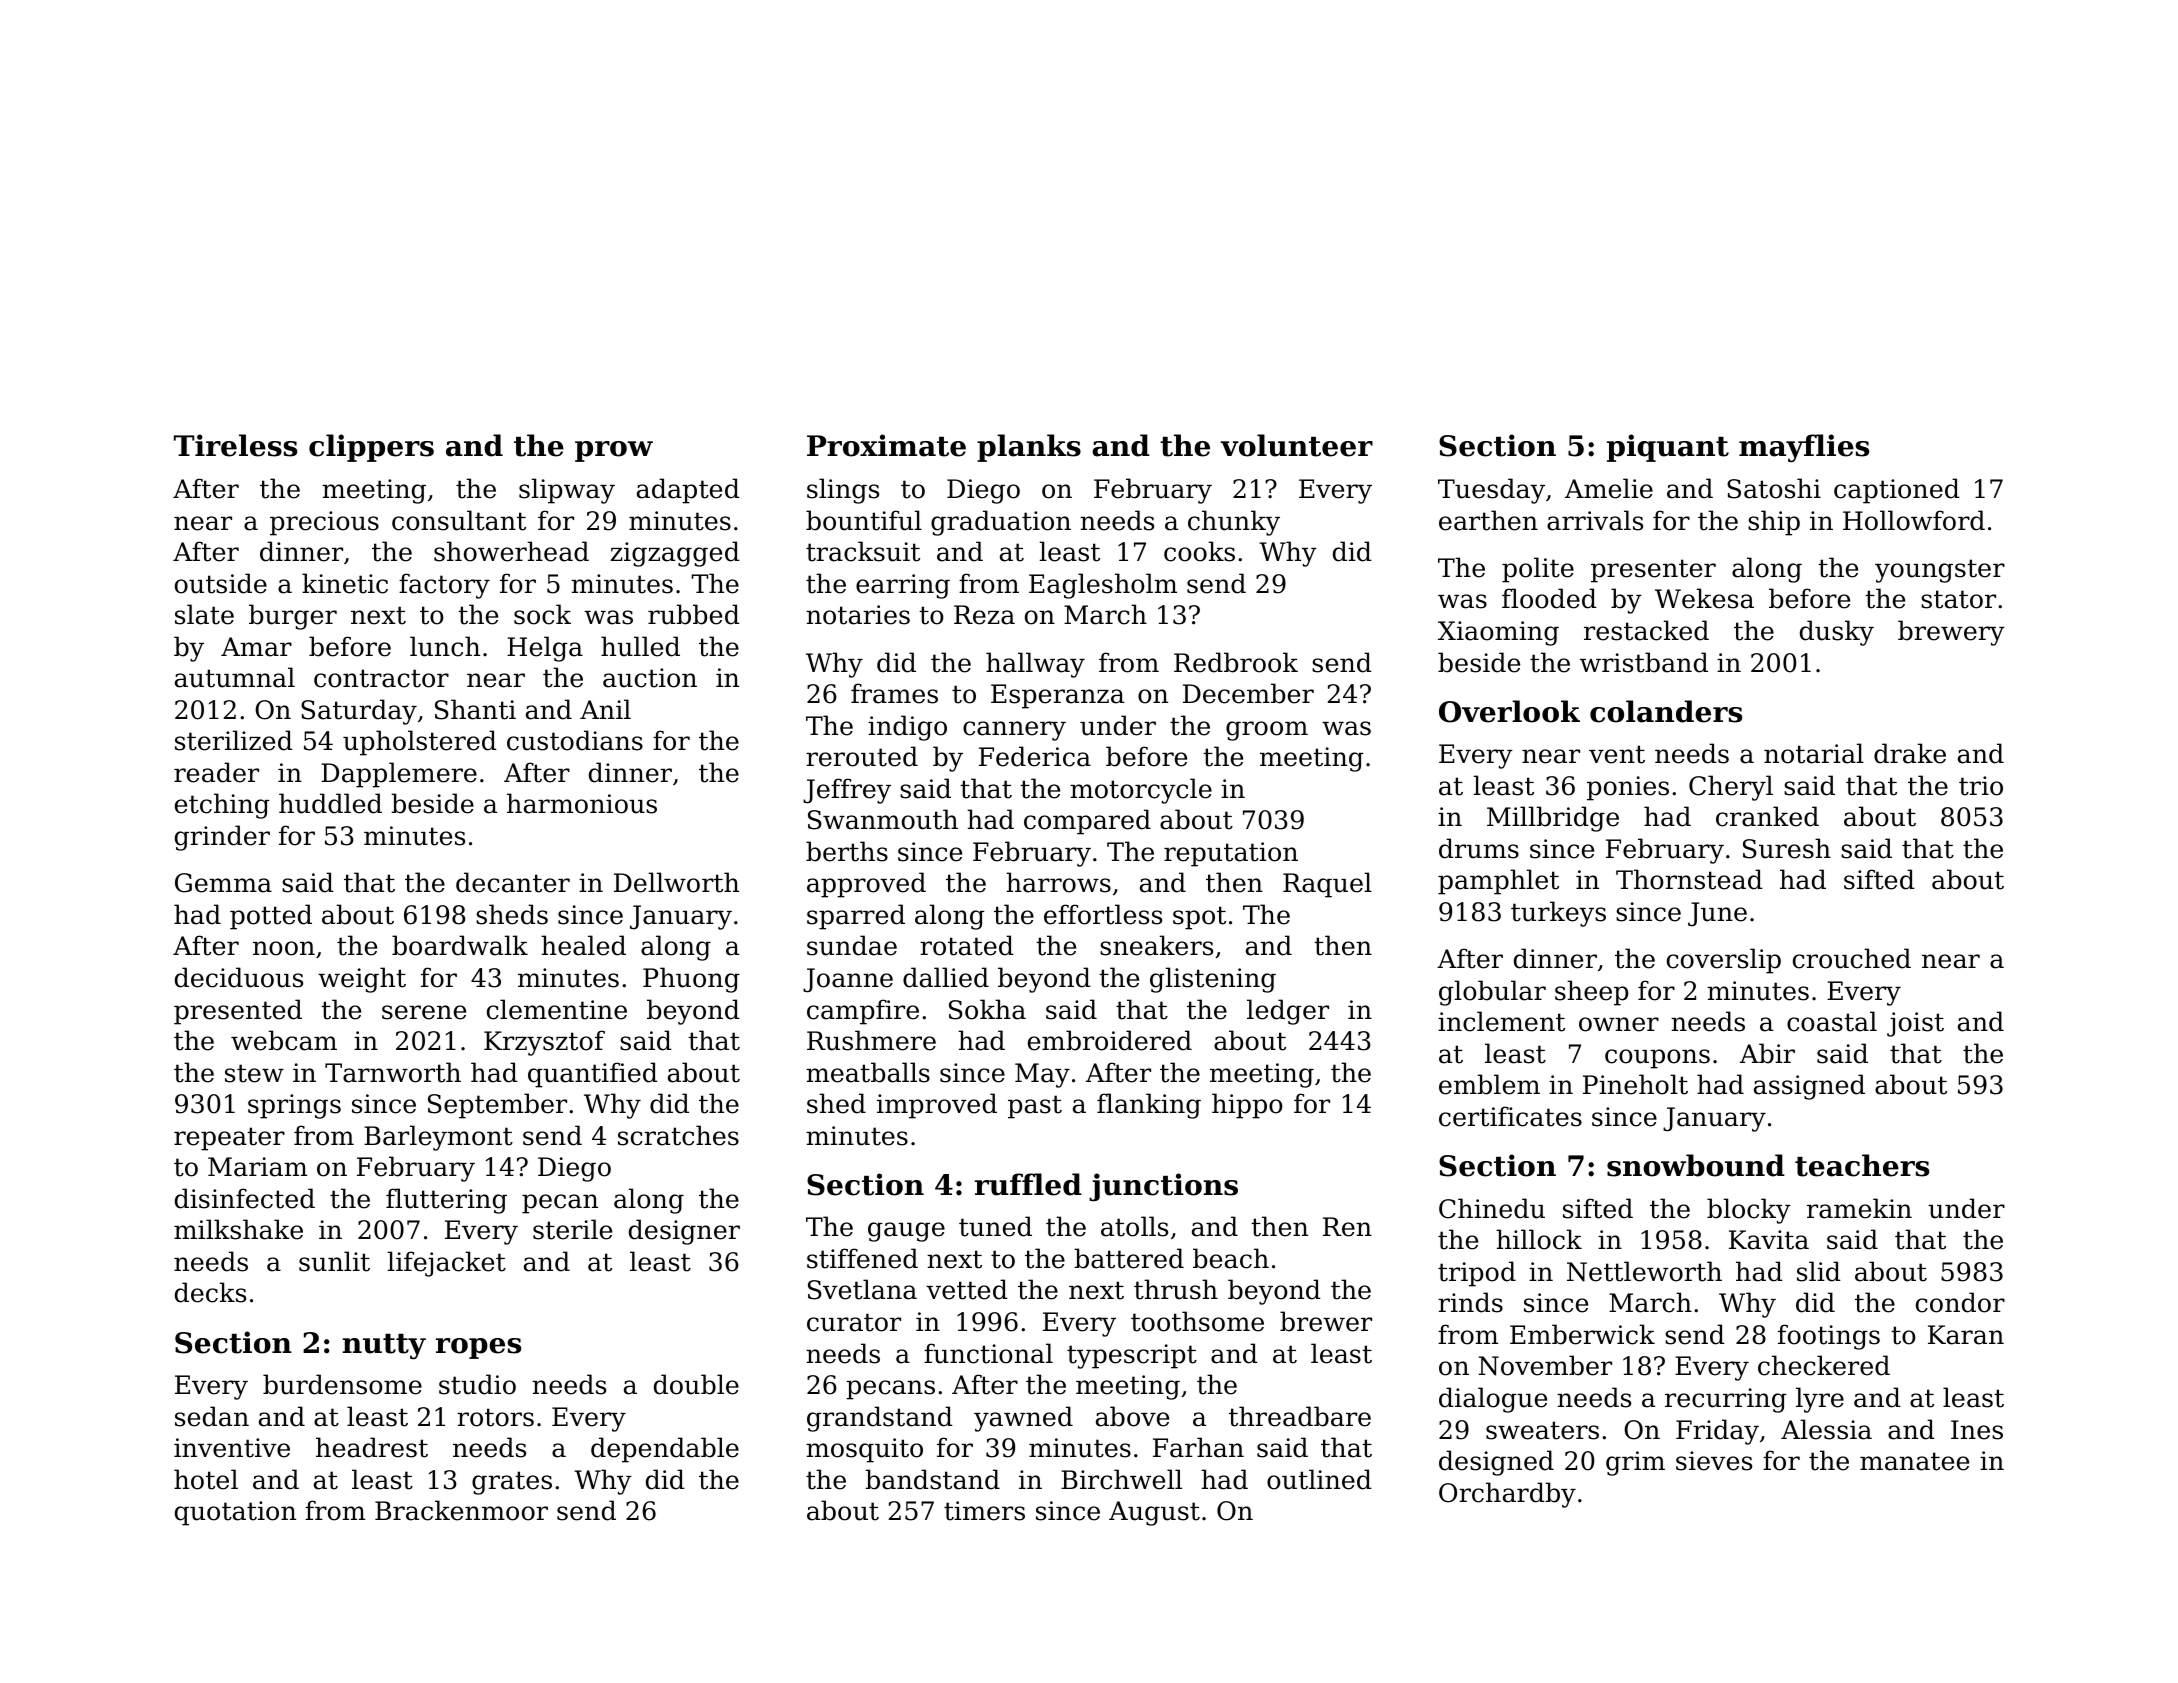 Image resolution: width=2178 pixels, height=1683 pixels. What do you see at coordinates (223, 883) in the image?
I see `Gemma` at bounding box center [223, 883].
